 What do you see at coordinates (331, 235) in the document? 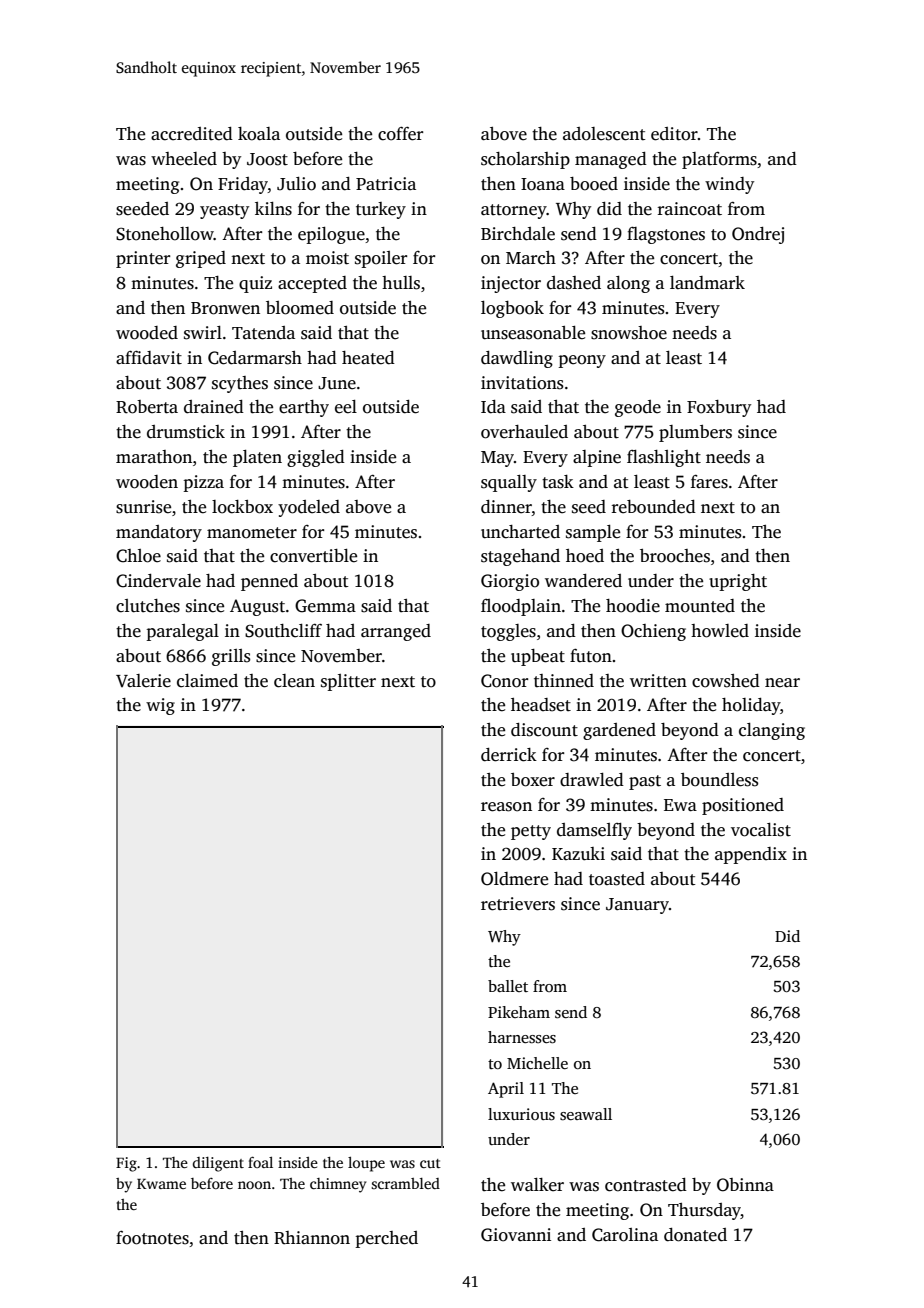
I see `epilogue` at bounding box center [331, 235].
